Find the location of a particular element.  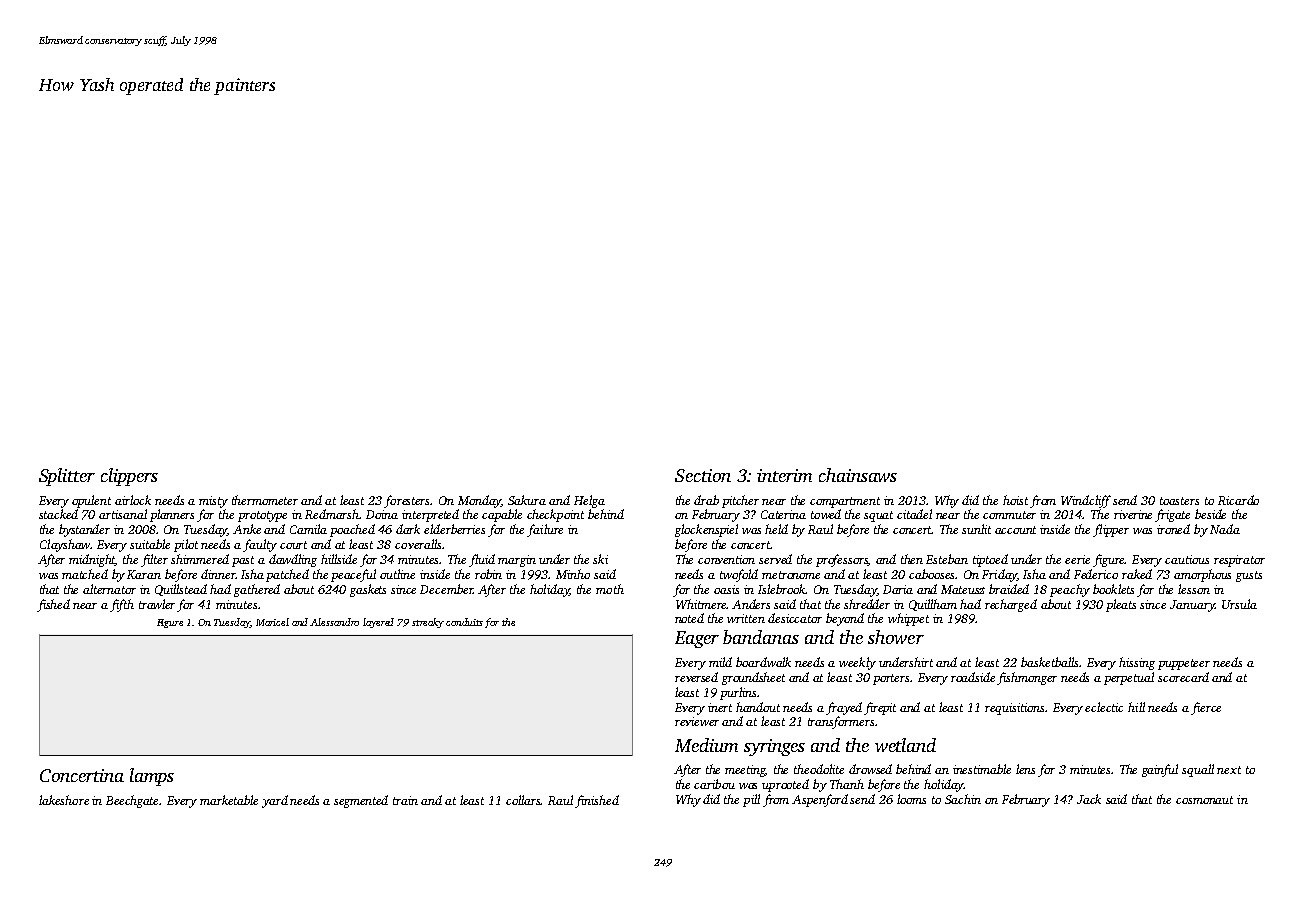

Quillstead is located at coordinates (181, 590).
